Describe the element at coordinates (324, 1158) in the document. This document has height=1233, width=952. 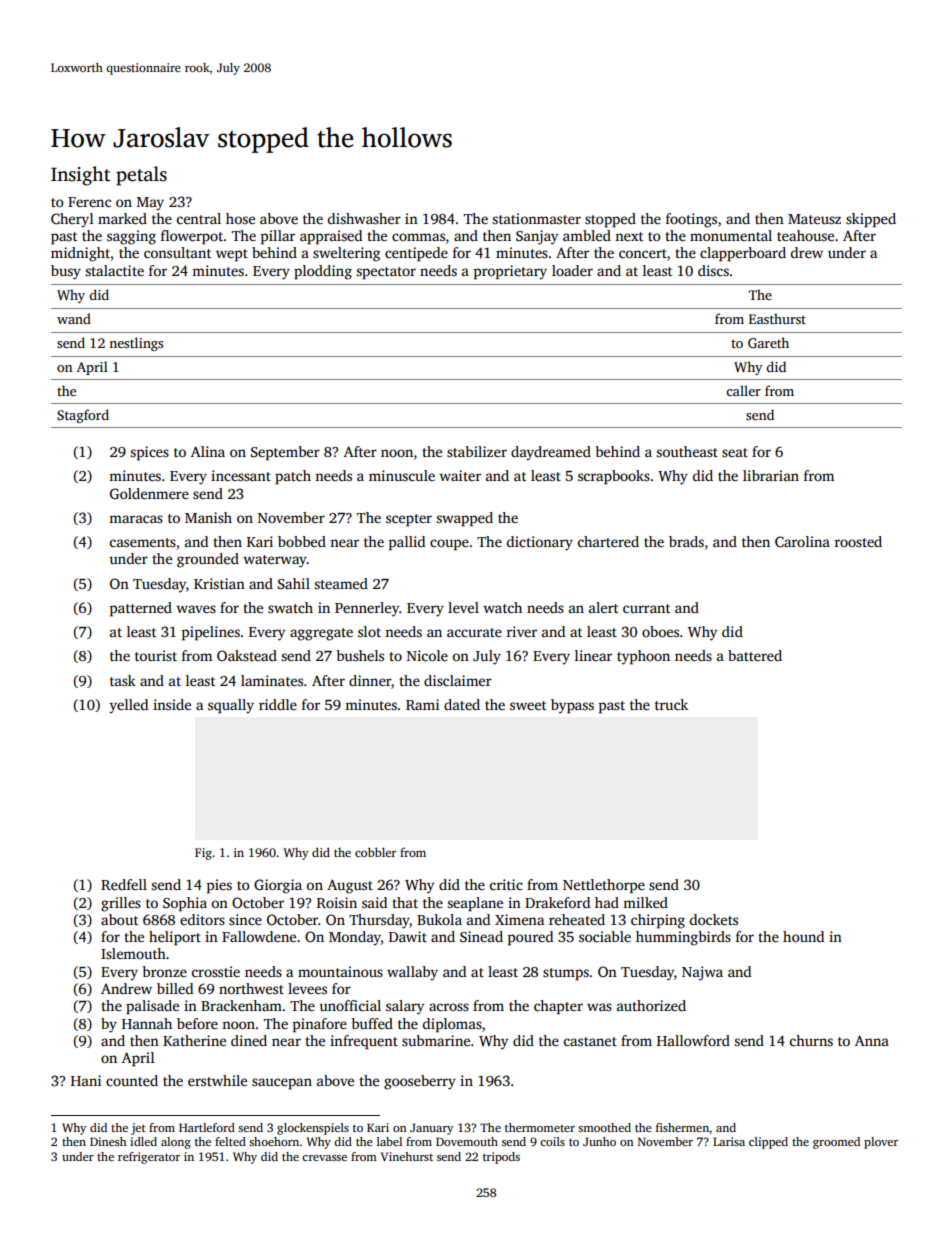
I see `crevasse` at that location.
